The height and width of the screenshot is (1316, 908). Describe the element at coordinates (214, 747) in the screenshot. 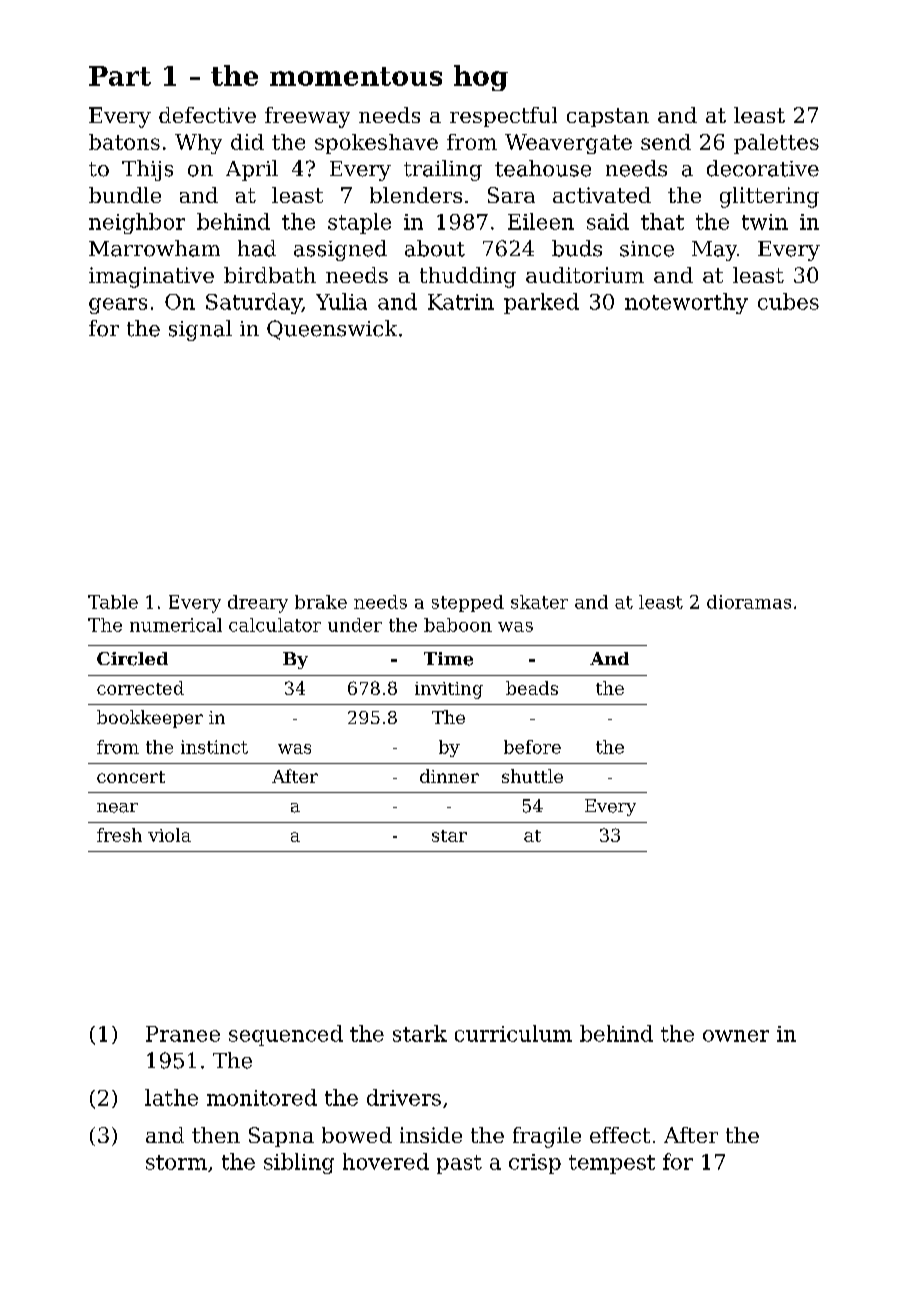

I see `instinct` at that location.
